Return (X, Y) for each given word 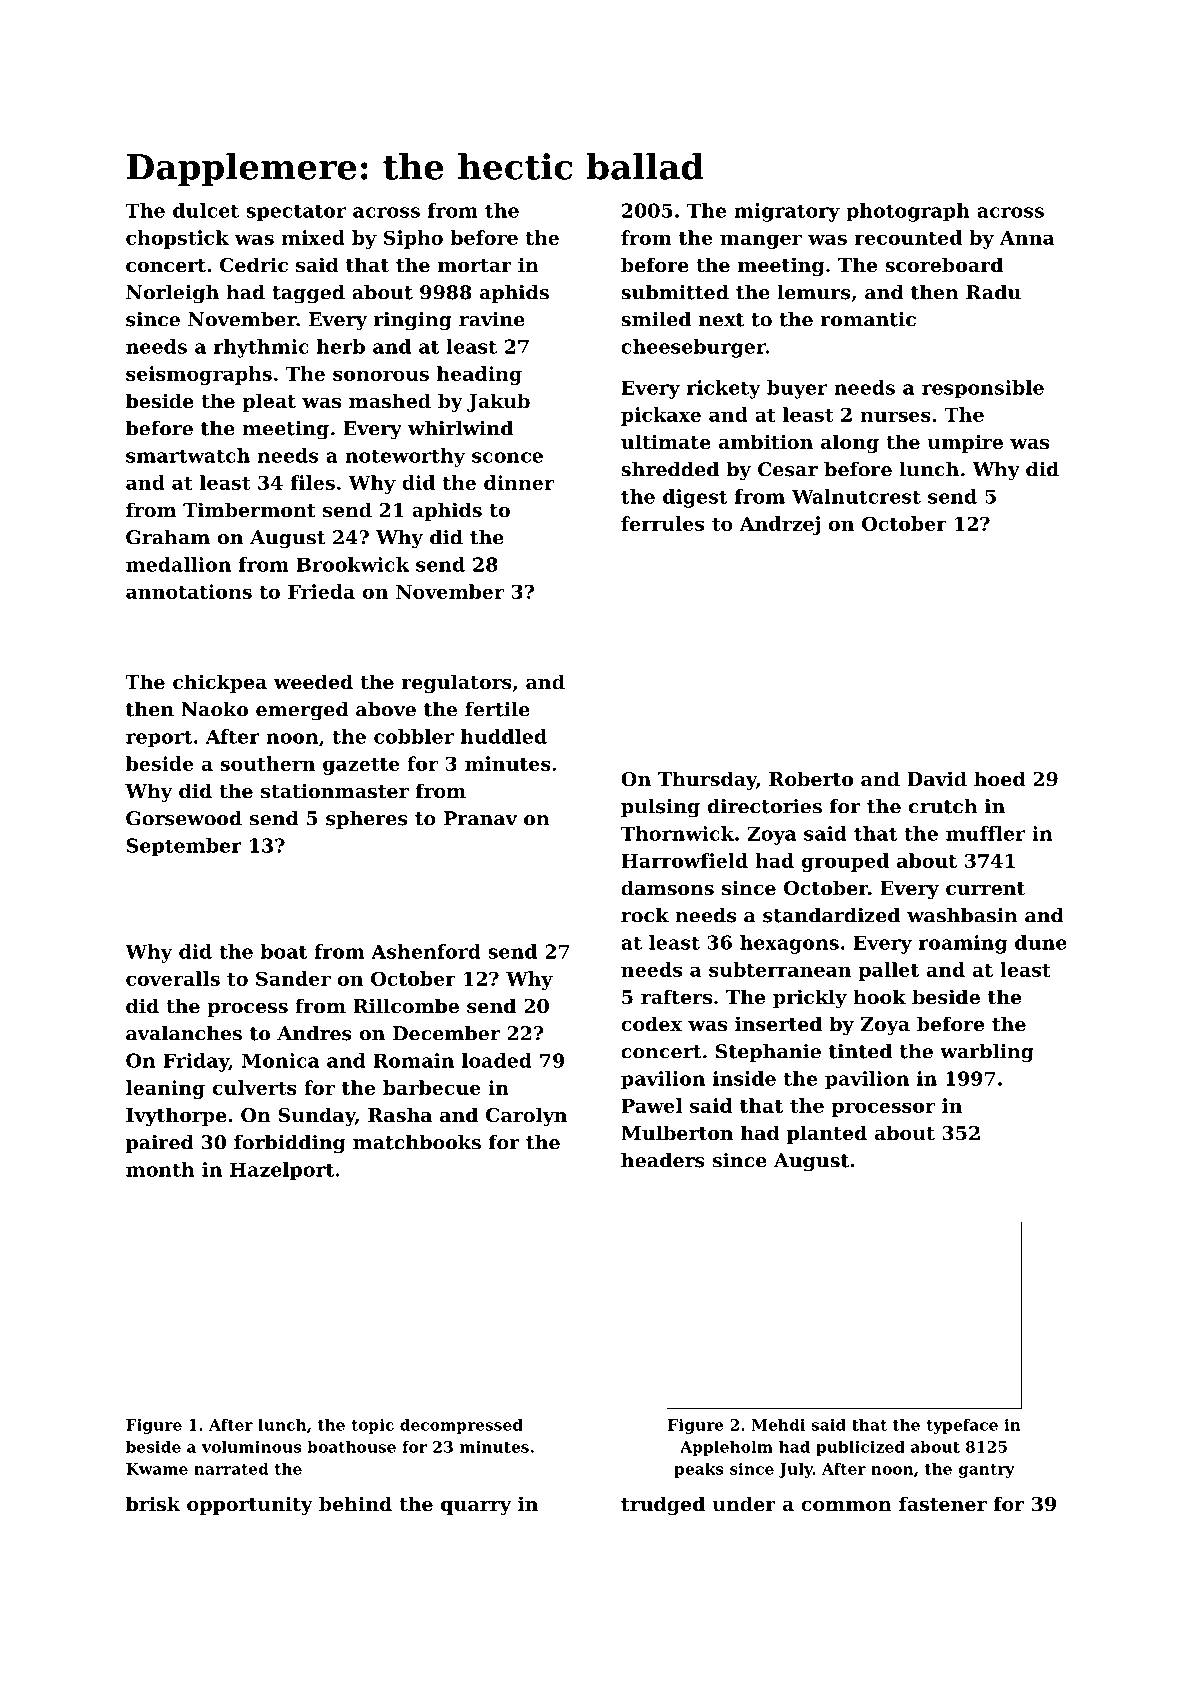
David (937, 778)
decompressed (461, 1426)
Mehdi (778, 1425)
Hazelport (282, 1171)
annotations (189, 591)
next (721, 320)
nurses (895, 416)
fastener (943, 1503)
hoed (1000, 778)
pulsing (660, 808)
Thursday (707, 780)
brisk (153, 1503)
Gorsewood (184, 818)
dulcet (206, 210)
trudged (663, 1505)
